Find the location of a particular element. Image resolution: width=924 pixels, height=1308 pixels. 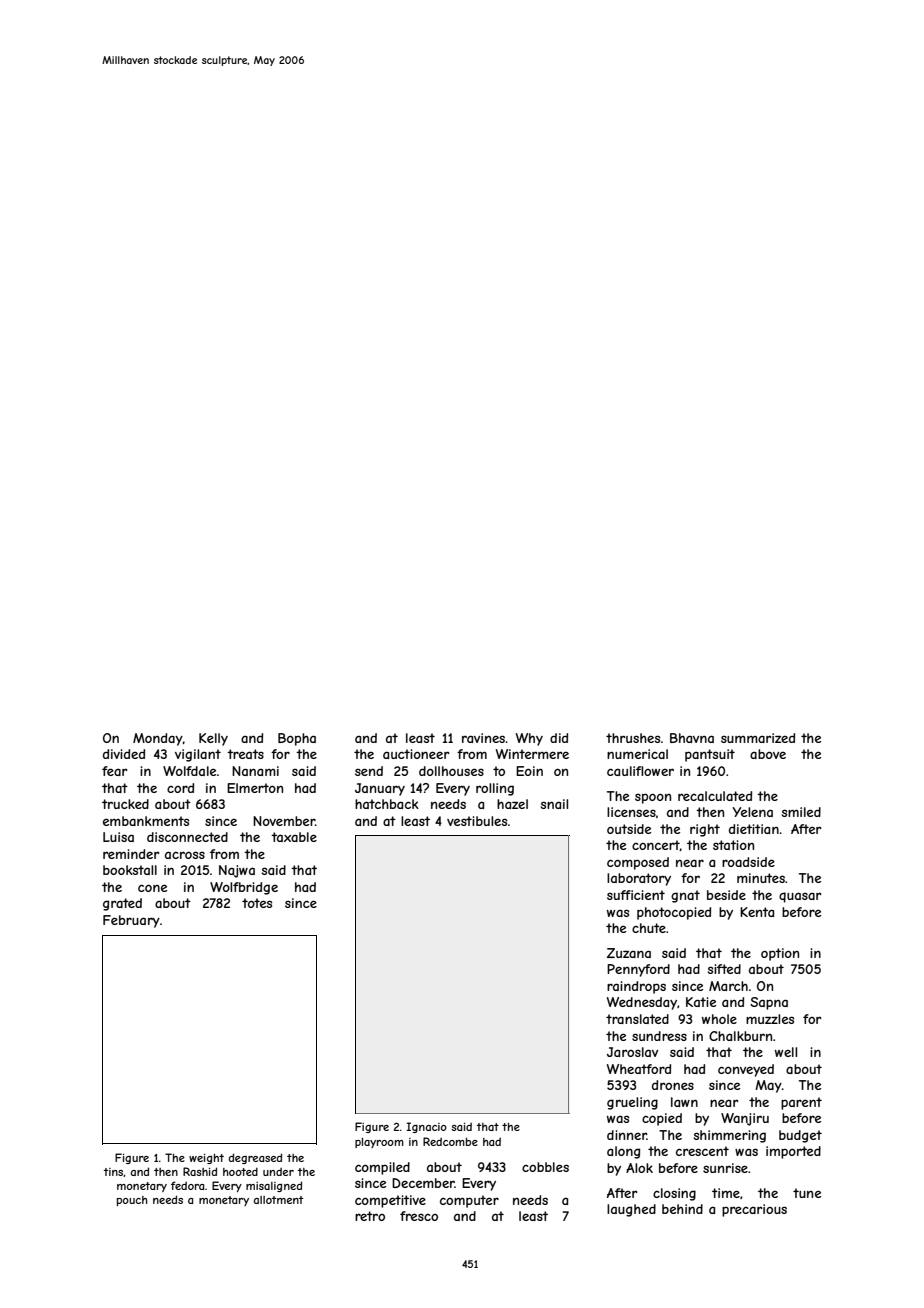

sunrise is located at coordinates (725, 1168).
